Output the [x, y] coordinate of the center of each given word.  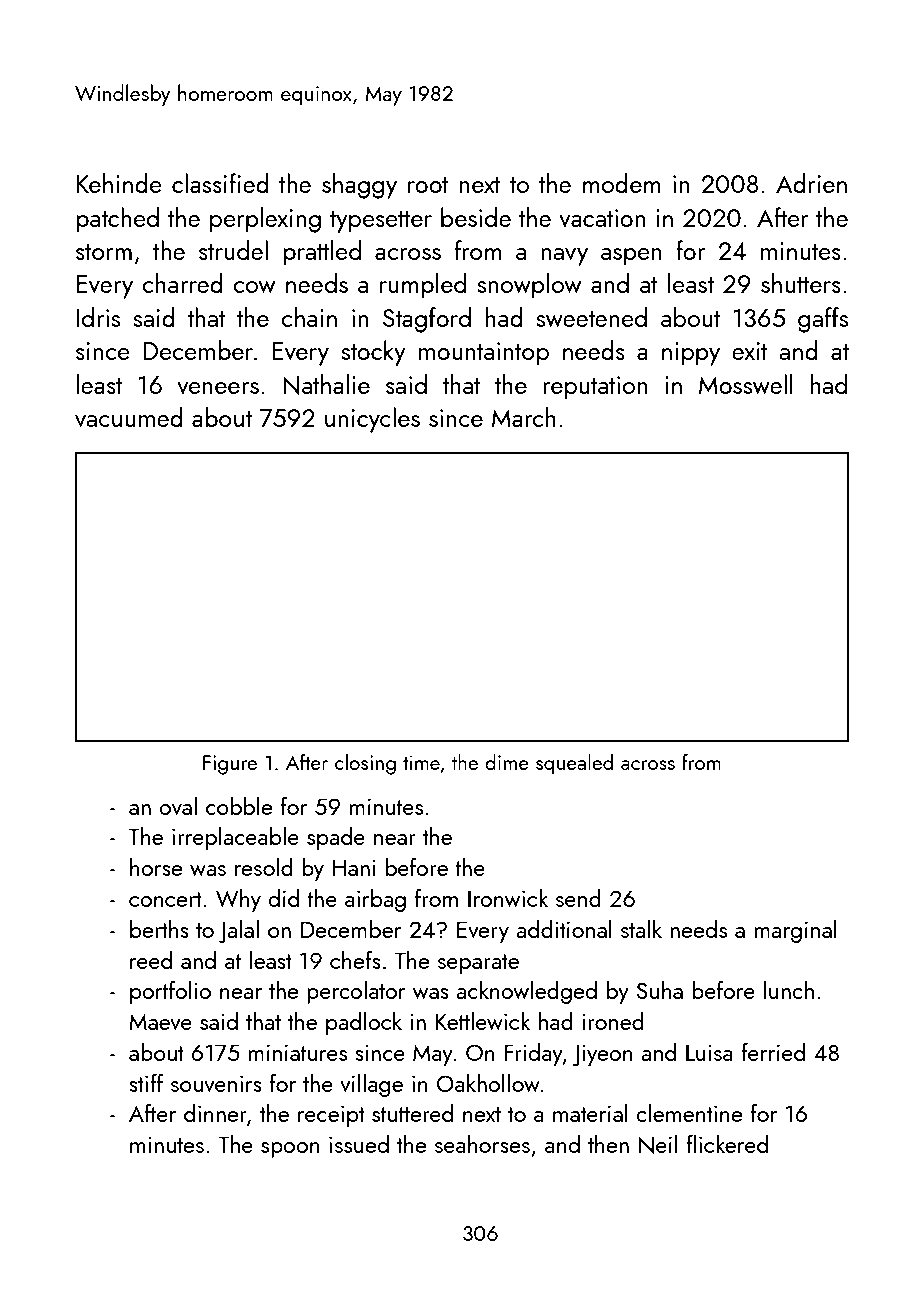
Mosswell [746, 384]
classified [220, 183]
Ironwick [508, 898]
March [524, 417]
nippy [691, 354]
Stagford [427, 320]
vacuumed [129, 417]
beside [476, 217]
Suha [660, 990]
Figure [230, 765]
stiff [146, 1083]
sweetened [591, 317]
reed [151, 960]
